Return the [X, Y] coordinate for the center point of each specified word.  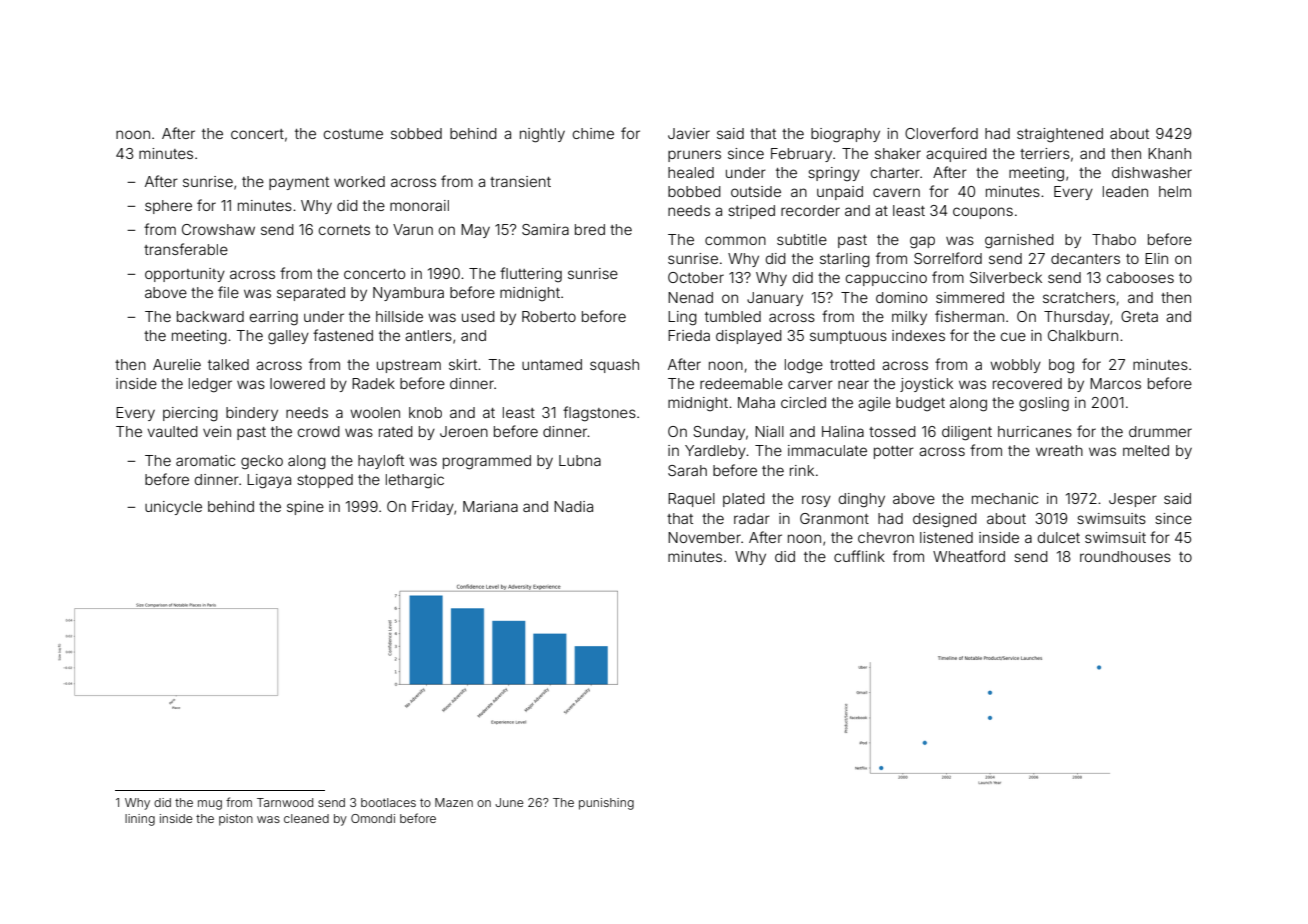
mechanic [1005, 498]
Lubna [580, 460]
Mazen [454, 802]
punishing [606, 804]
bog [1061, 366]
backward [210, 316]
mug [210, 805]
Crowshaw [218, 229]
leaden [1125, 191]
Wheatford [969, 556]
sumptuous [848, 337]
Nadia [573, 506]
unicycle [173, 508]
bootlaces [388, 802]
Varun [413, 229]
